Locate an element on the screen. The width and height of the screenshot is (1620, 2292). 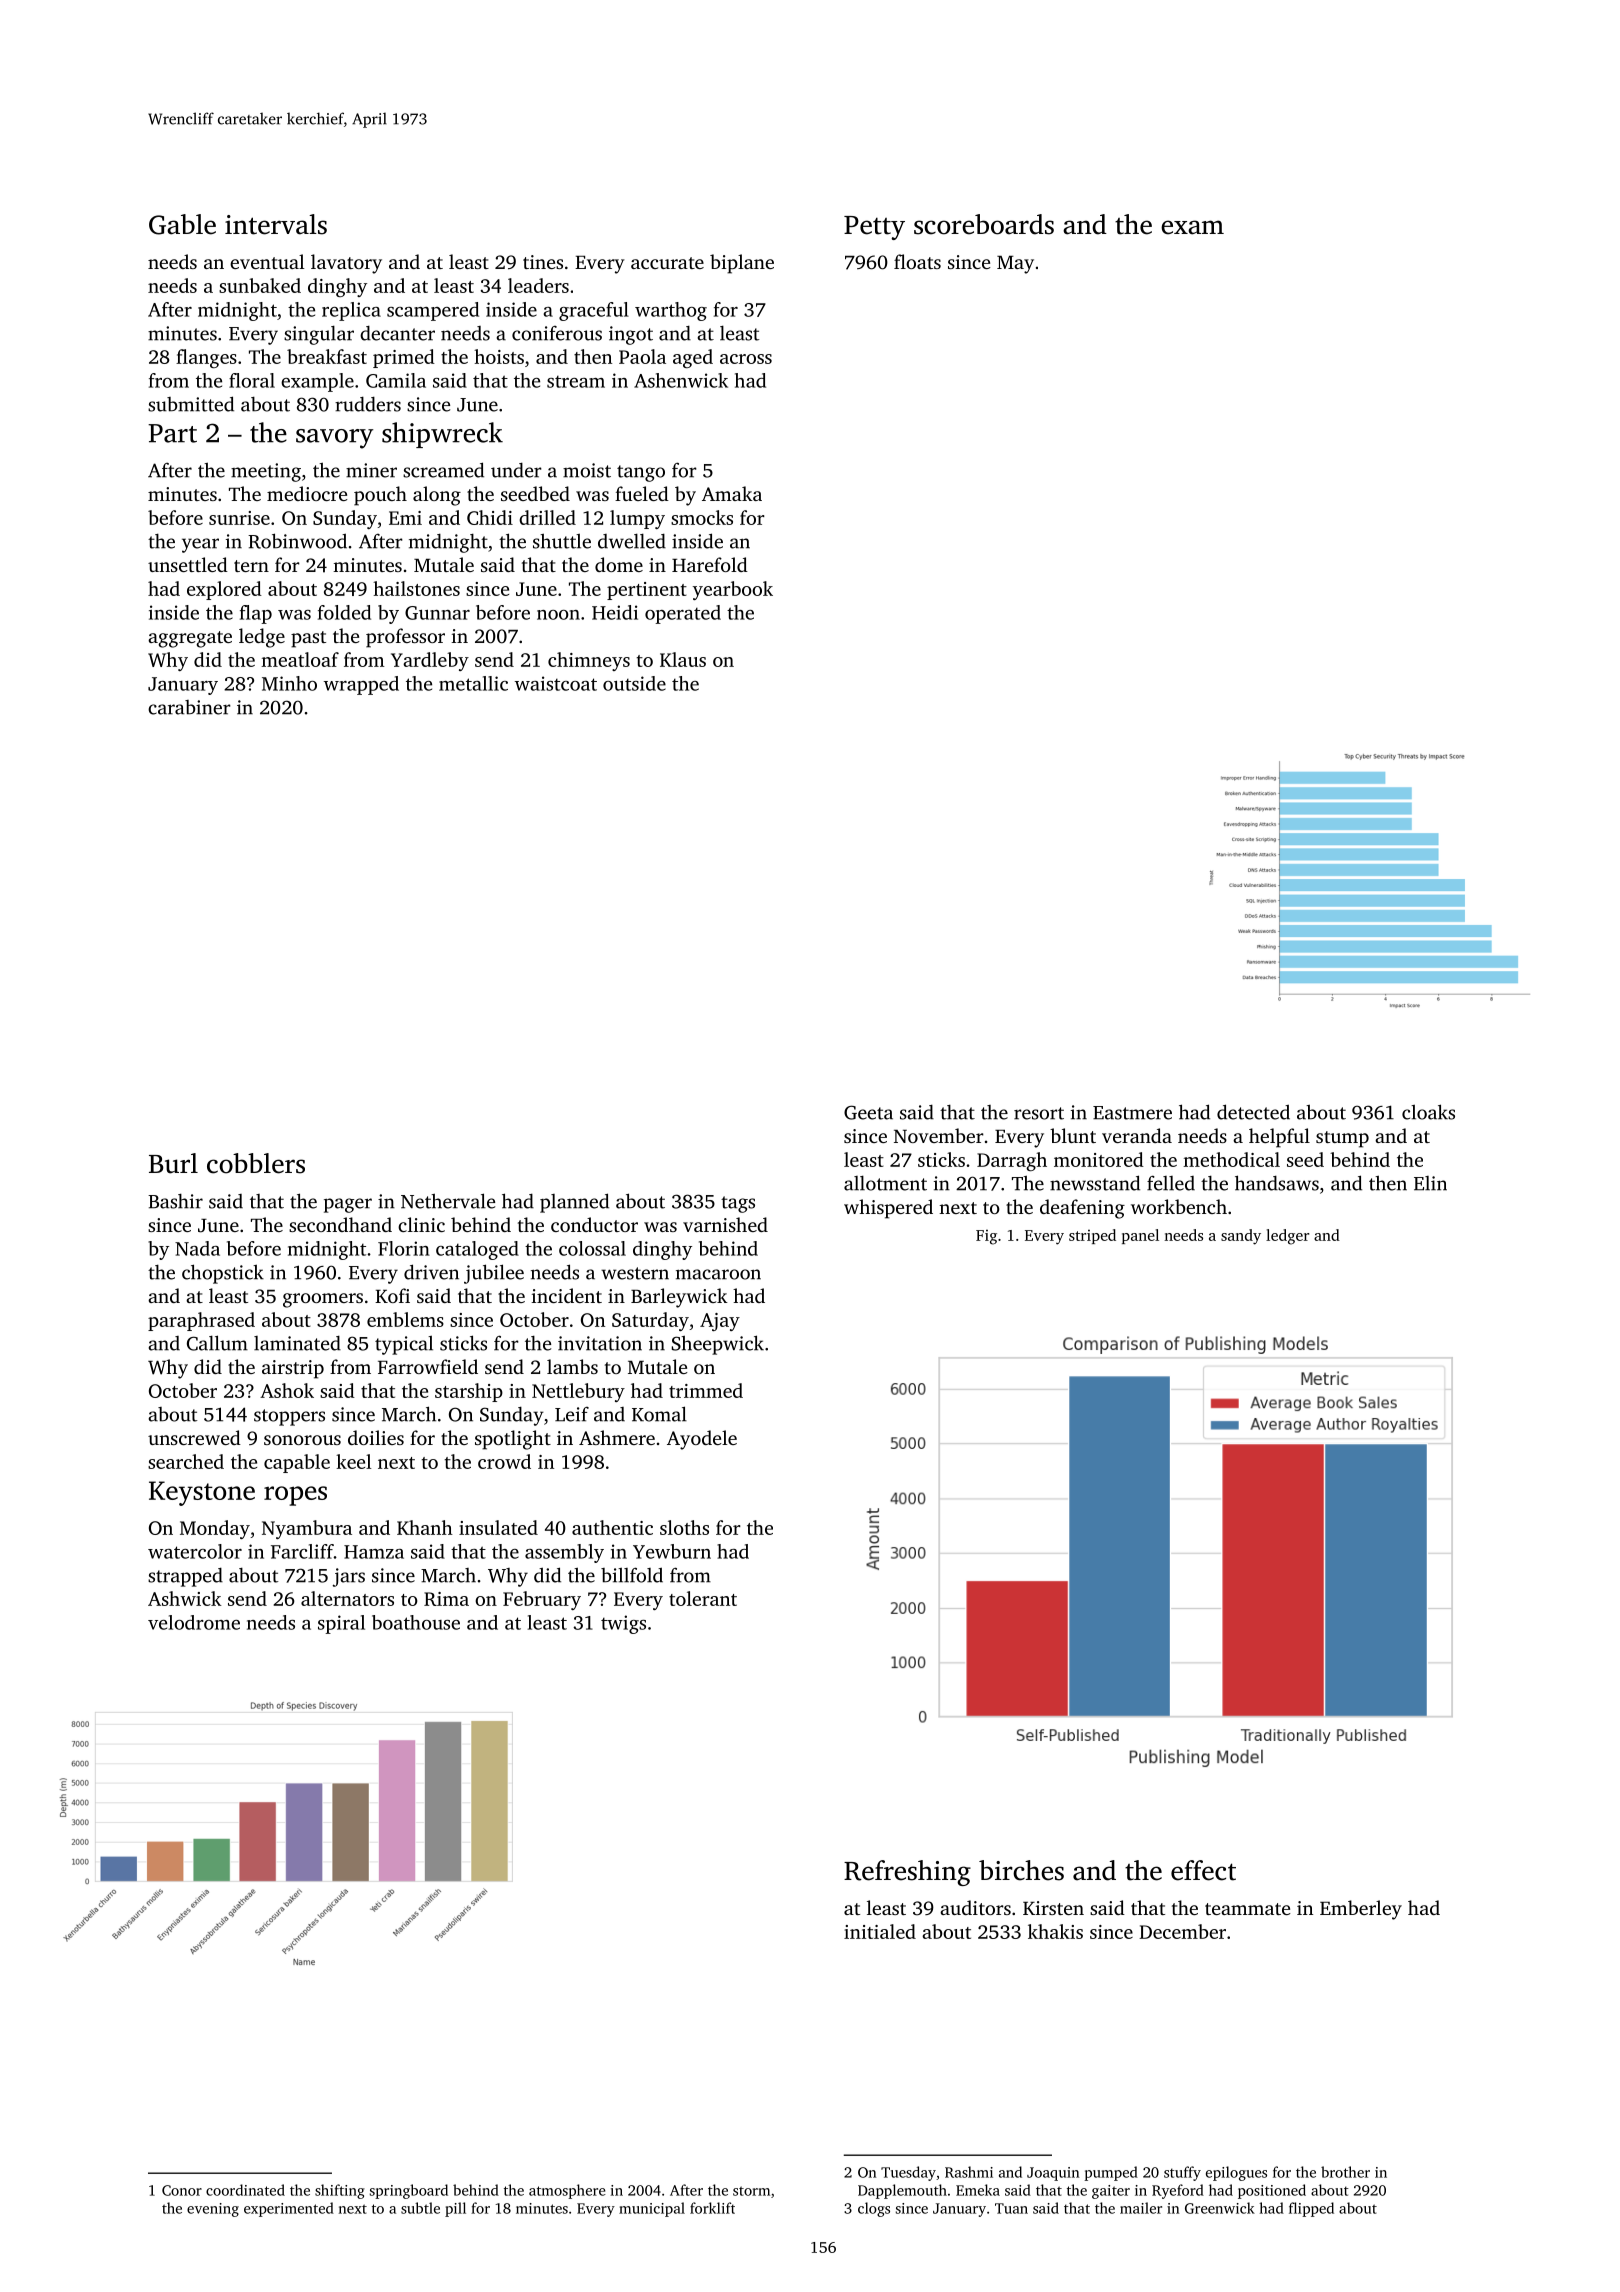
Emberley is located at coordinates (1361, 1910).
